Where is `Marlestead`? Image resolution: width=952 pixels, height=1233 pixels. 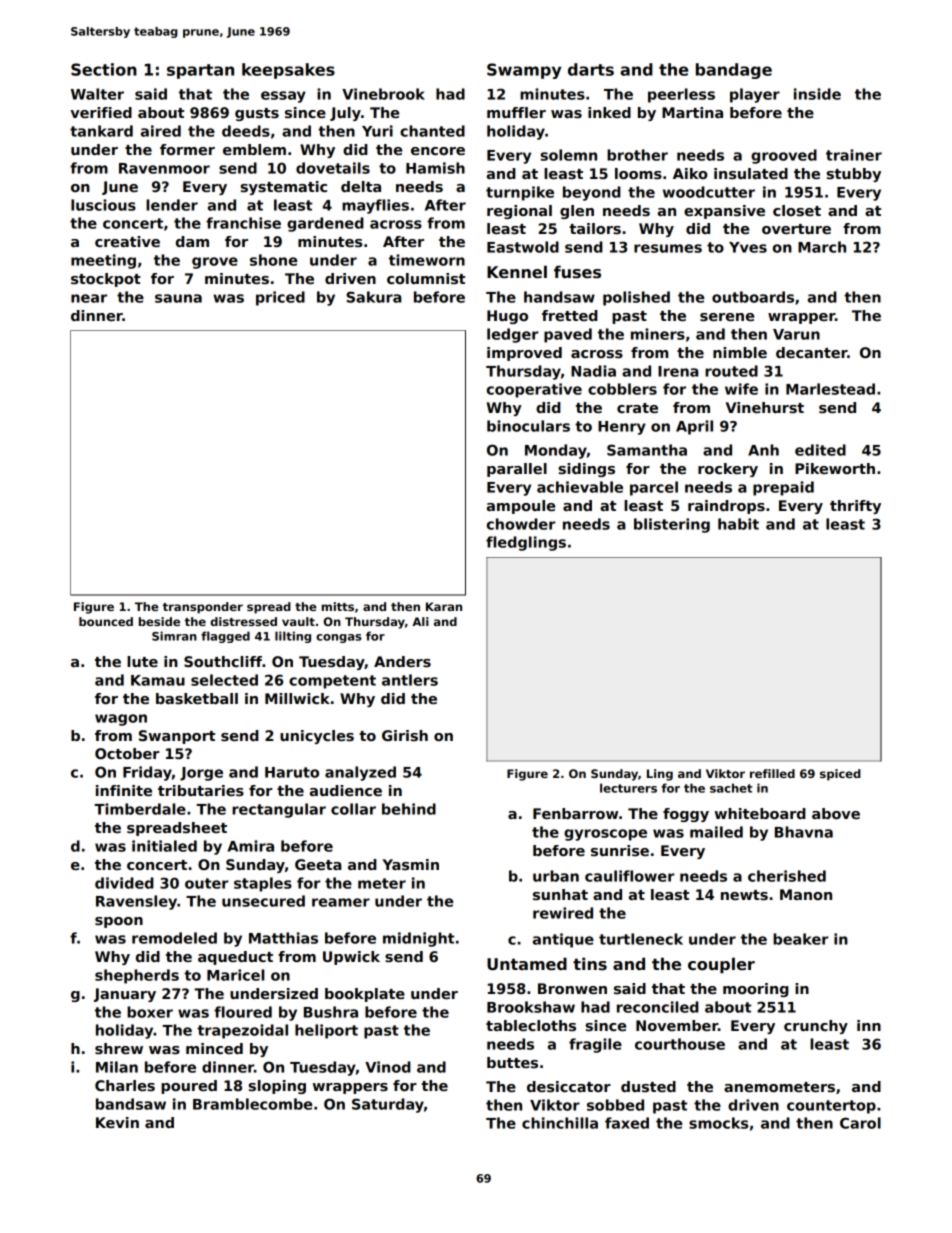 Marlestead is located at coordinates (830, 389).
